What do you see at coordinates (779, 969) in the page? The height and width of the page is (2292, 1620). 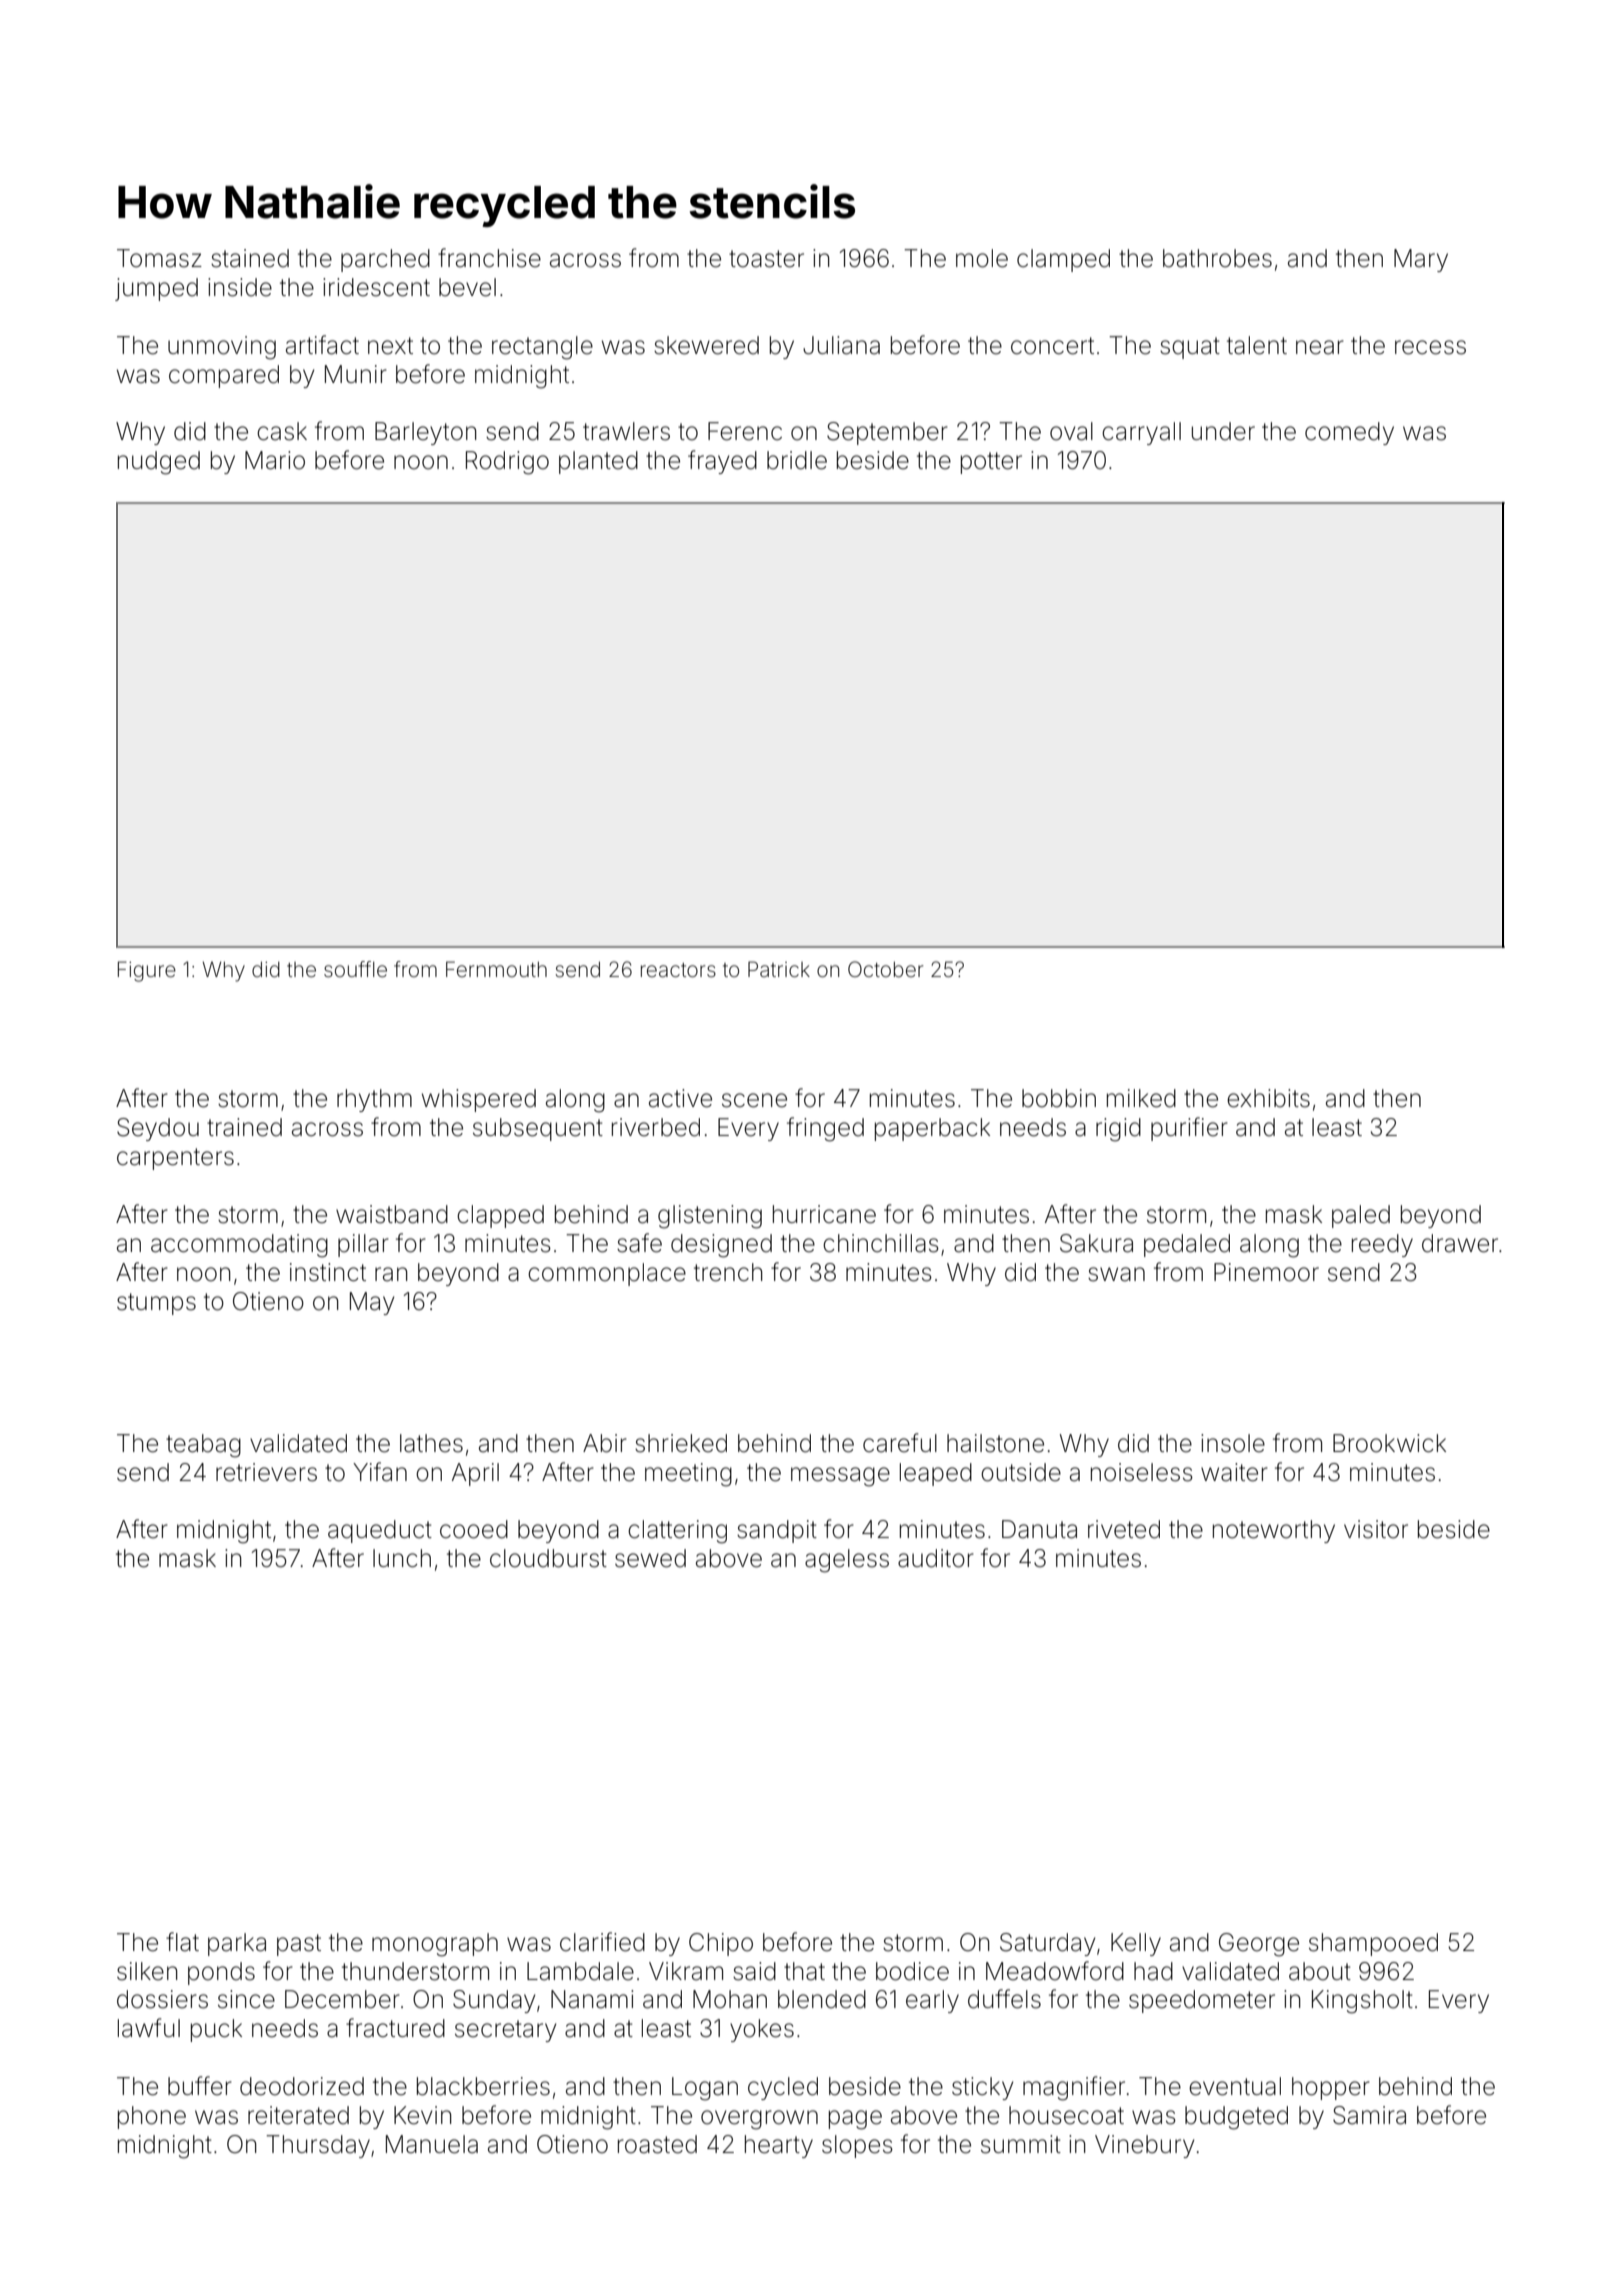 I see `Patrick` at bounding box center [779, 969].
